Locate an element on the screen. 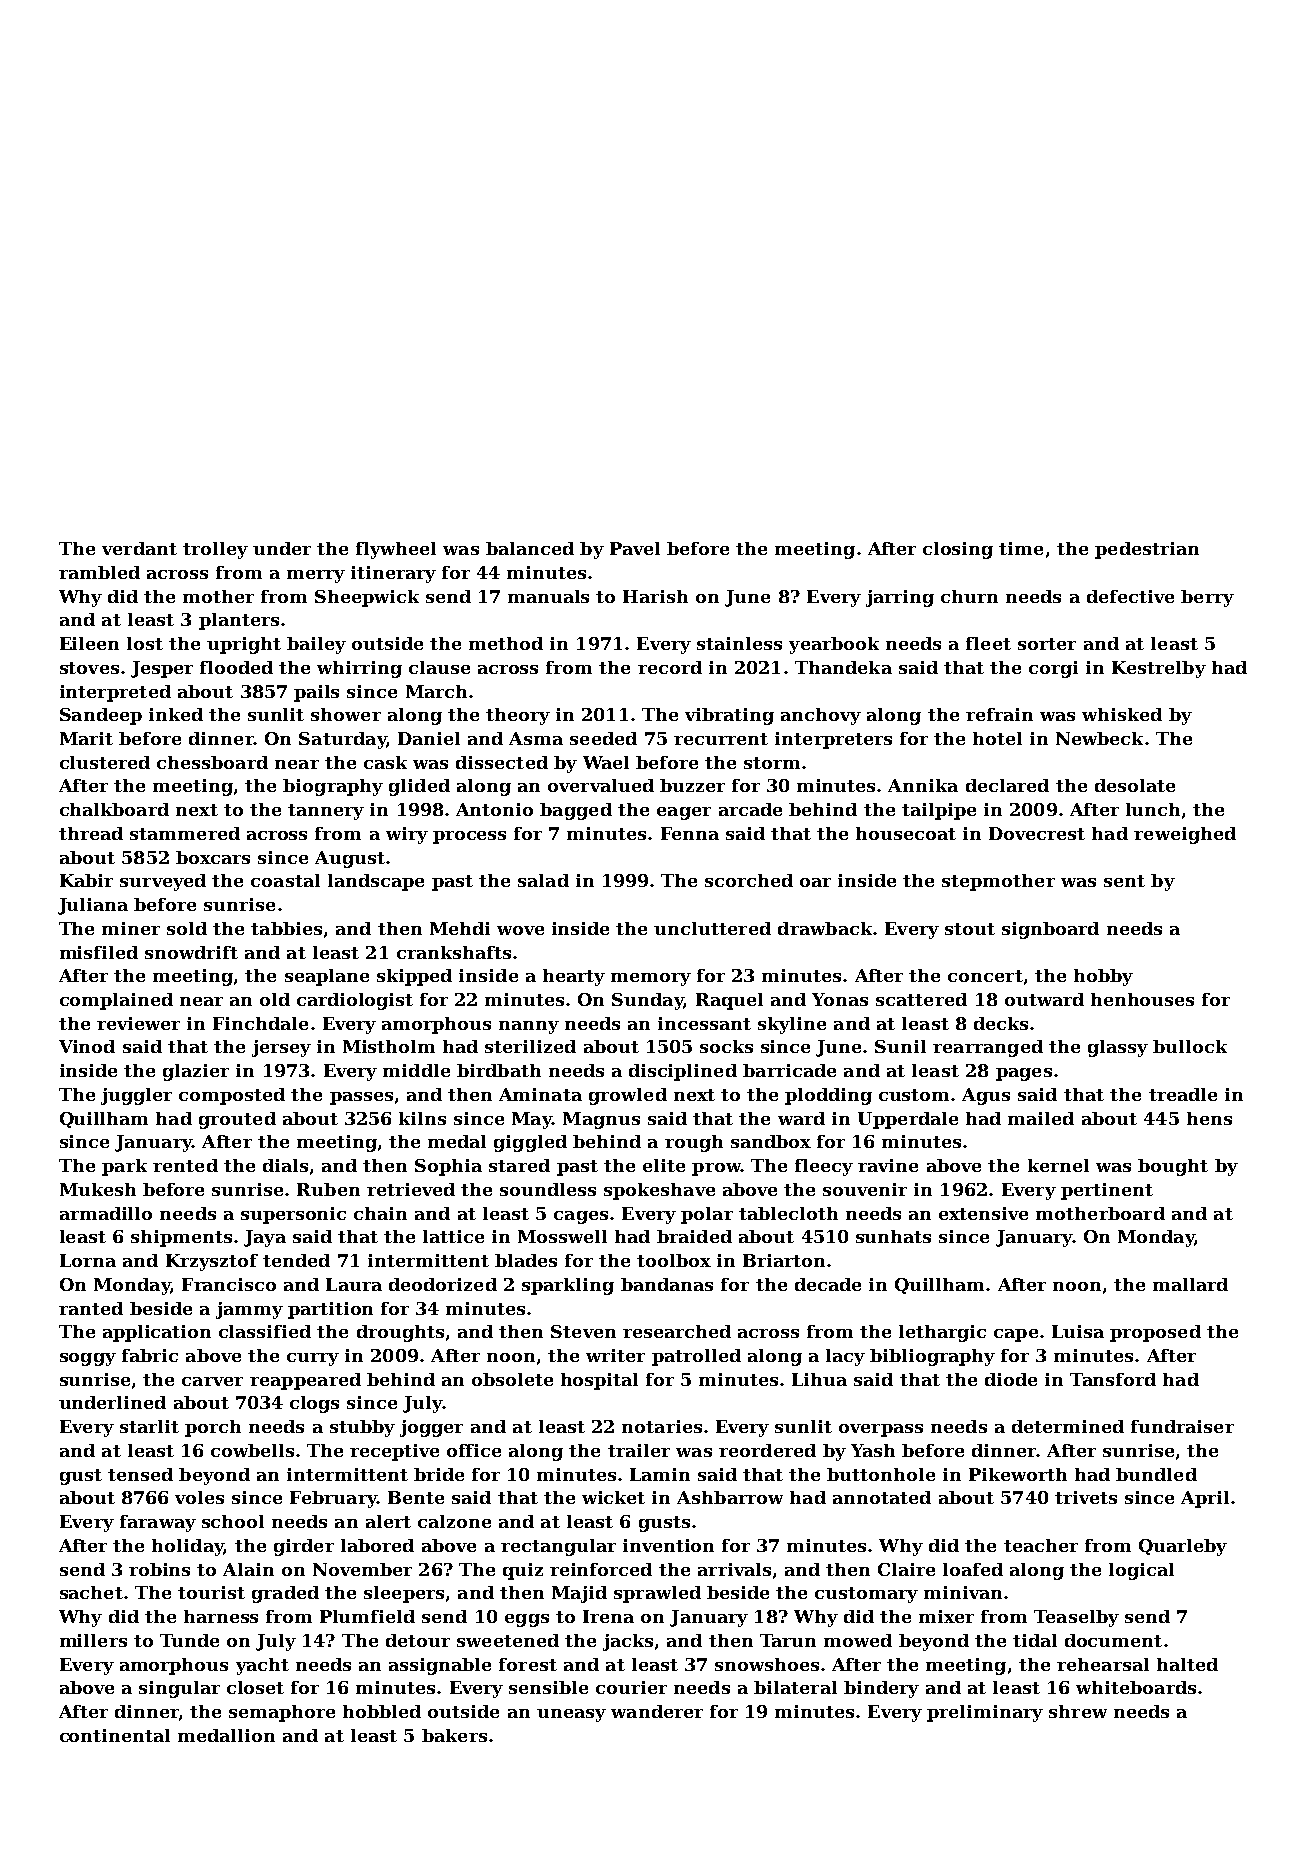 The width and height of the screenshot is (1308, 1850). storm is located at coordinates (772, 763).
